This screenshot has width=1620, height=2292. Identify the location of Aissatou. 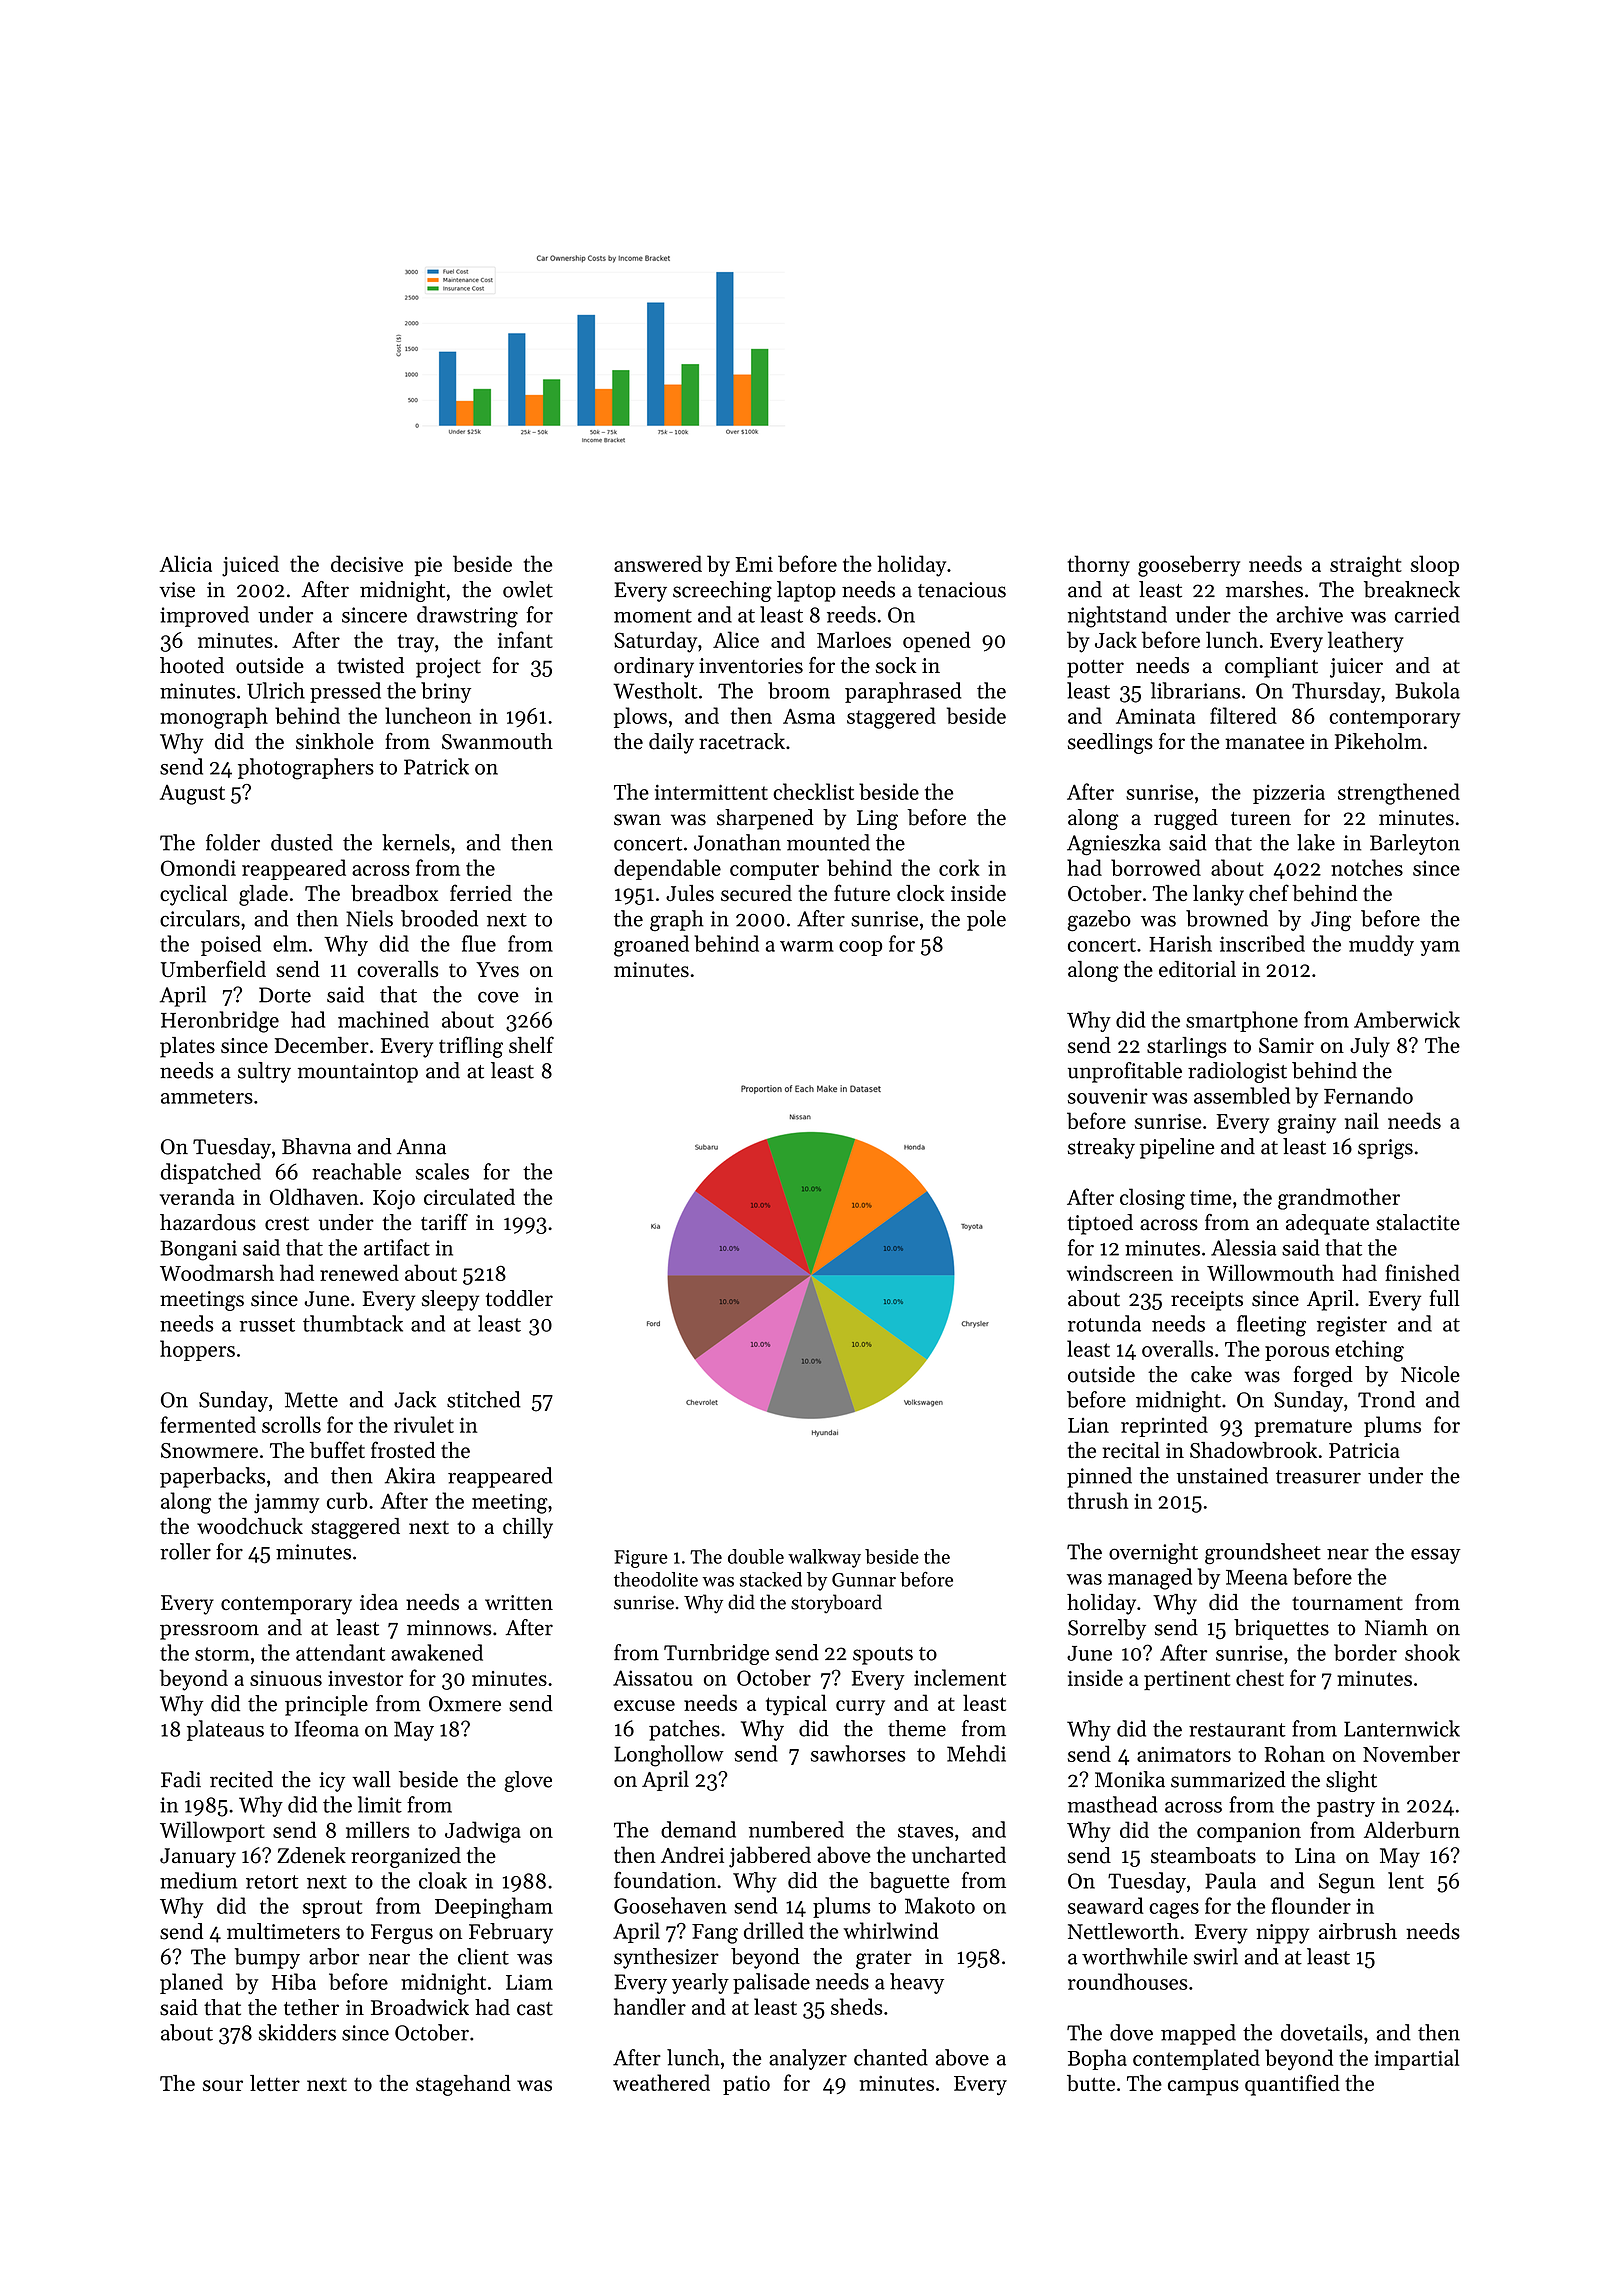
(653, 1678).
